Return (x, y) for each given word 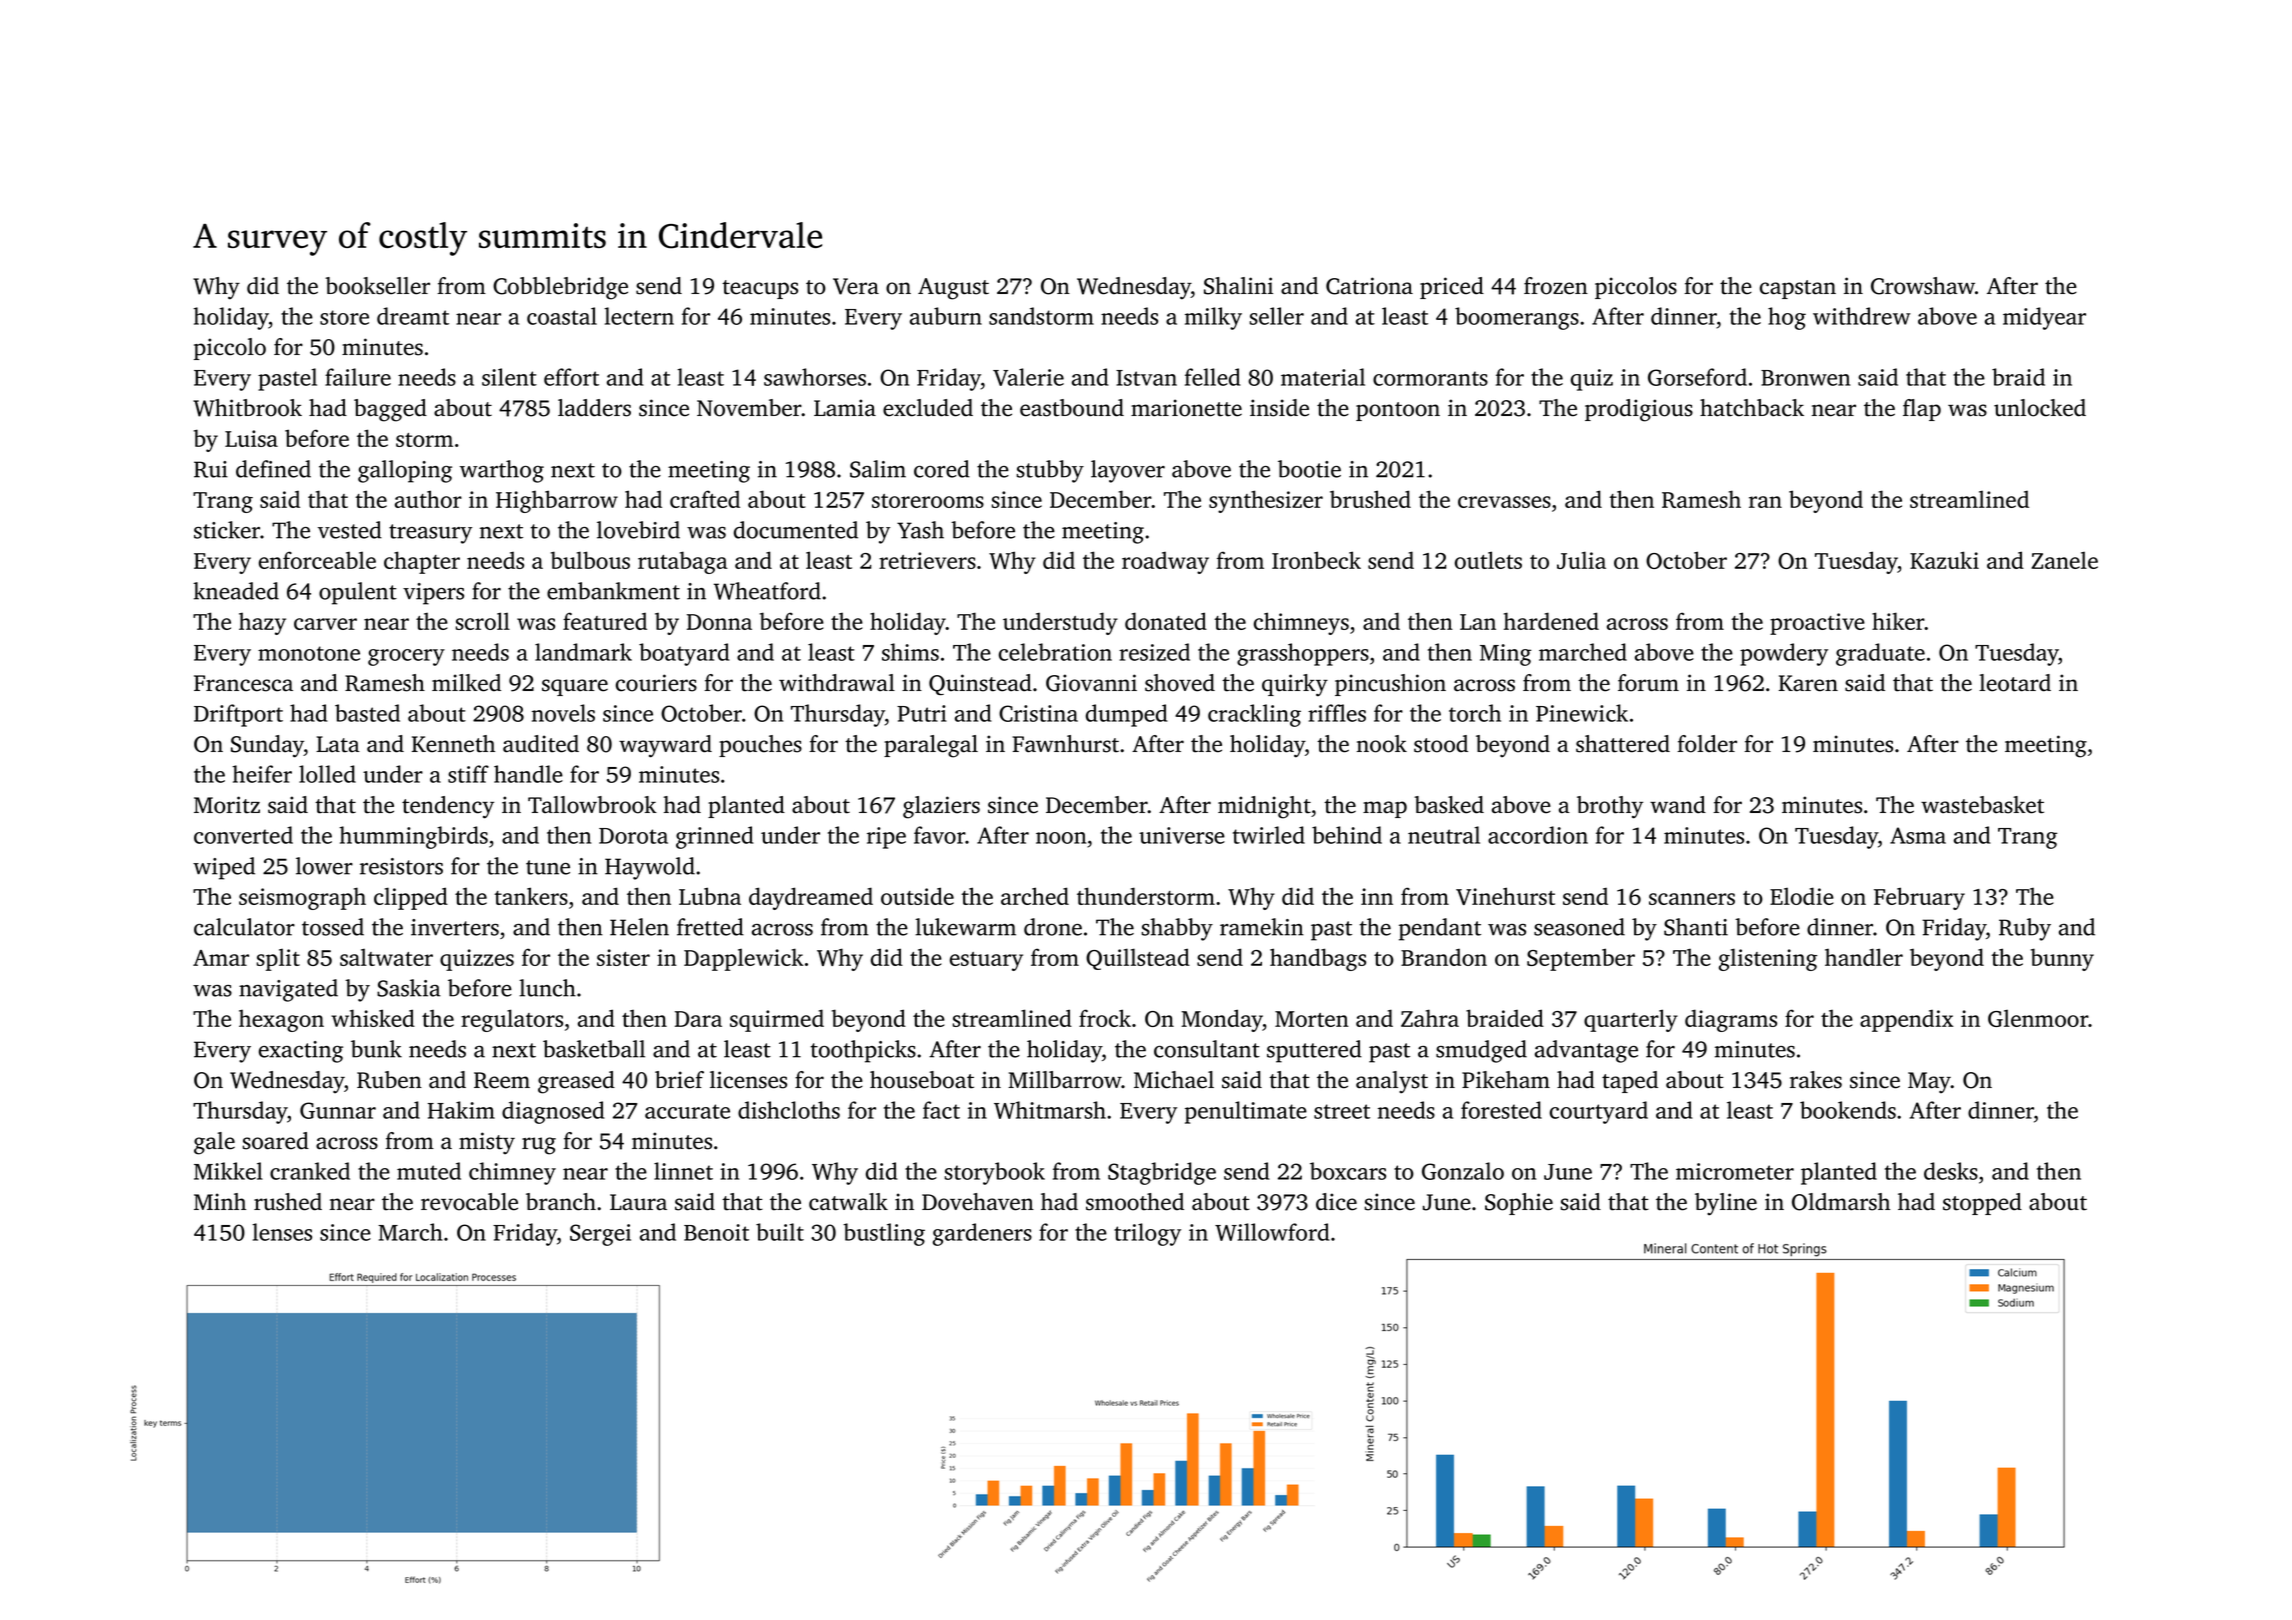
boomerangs (1517, 318)
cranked (310, 1171)
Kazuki (1944, 560)
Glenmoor (2038, 1018)
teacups (760, 289)
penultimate (1246, 1112)
